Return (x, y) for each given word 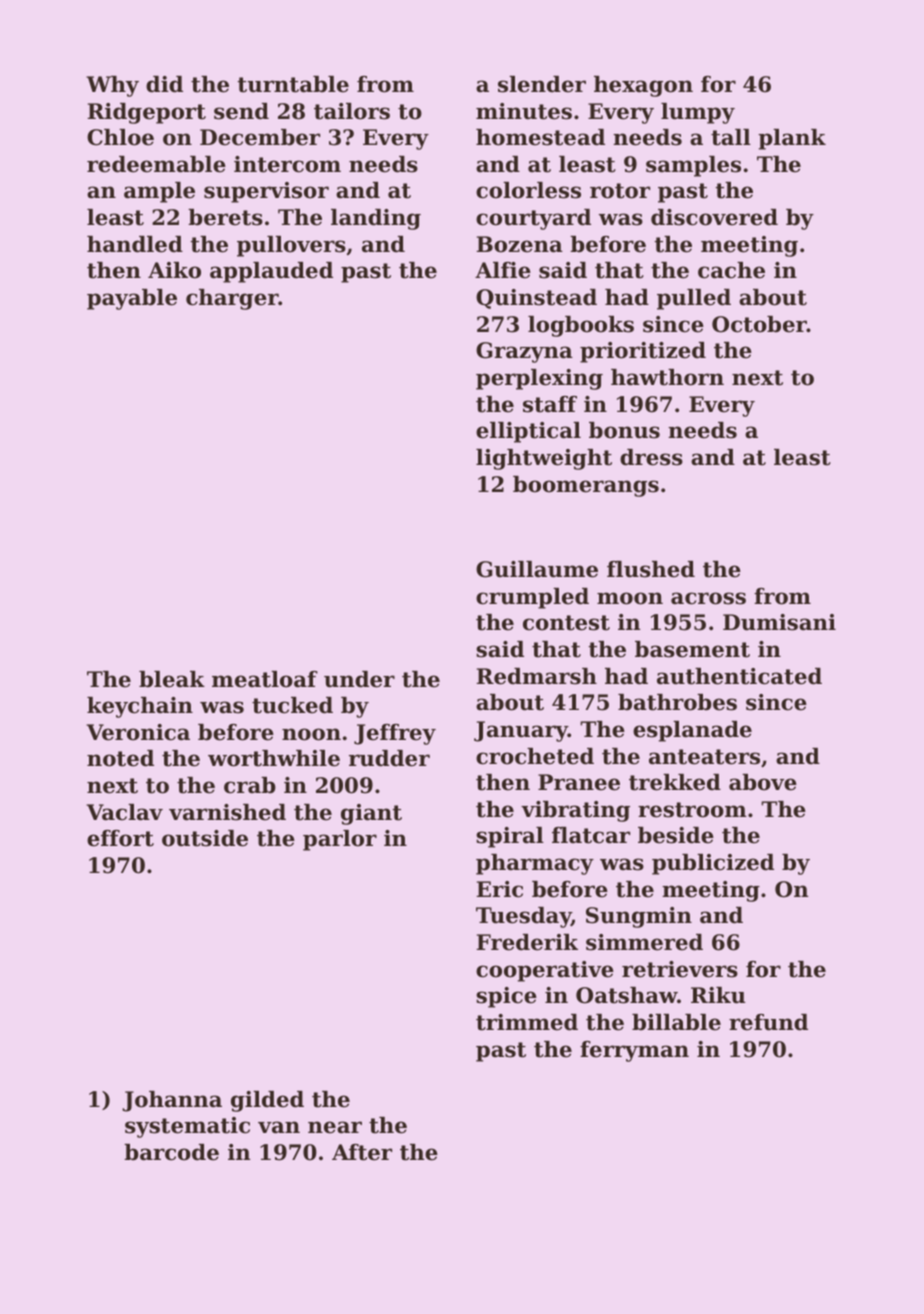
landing (376, 219)
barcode (171, 1152)
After (362, 1152)
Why (112, 86)
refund (768, 1022)
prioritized (643, 352)
